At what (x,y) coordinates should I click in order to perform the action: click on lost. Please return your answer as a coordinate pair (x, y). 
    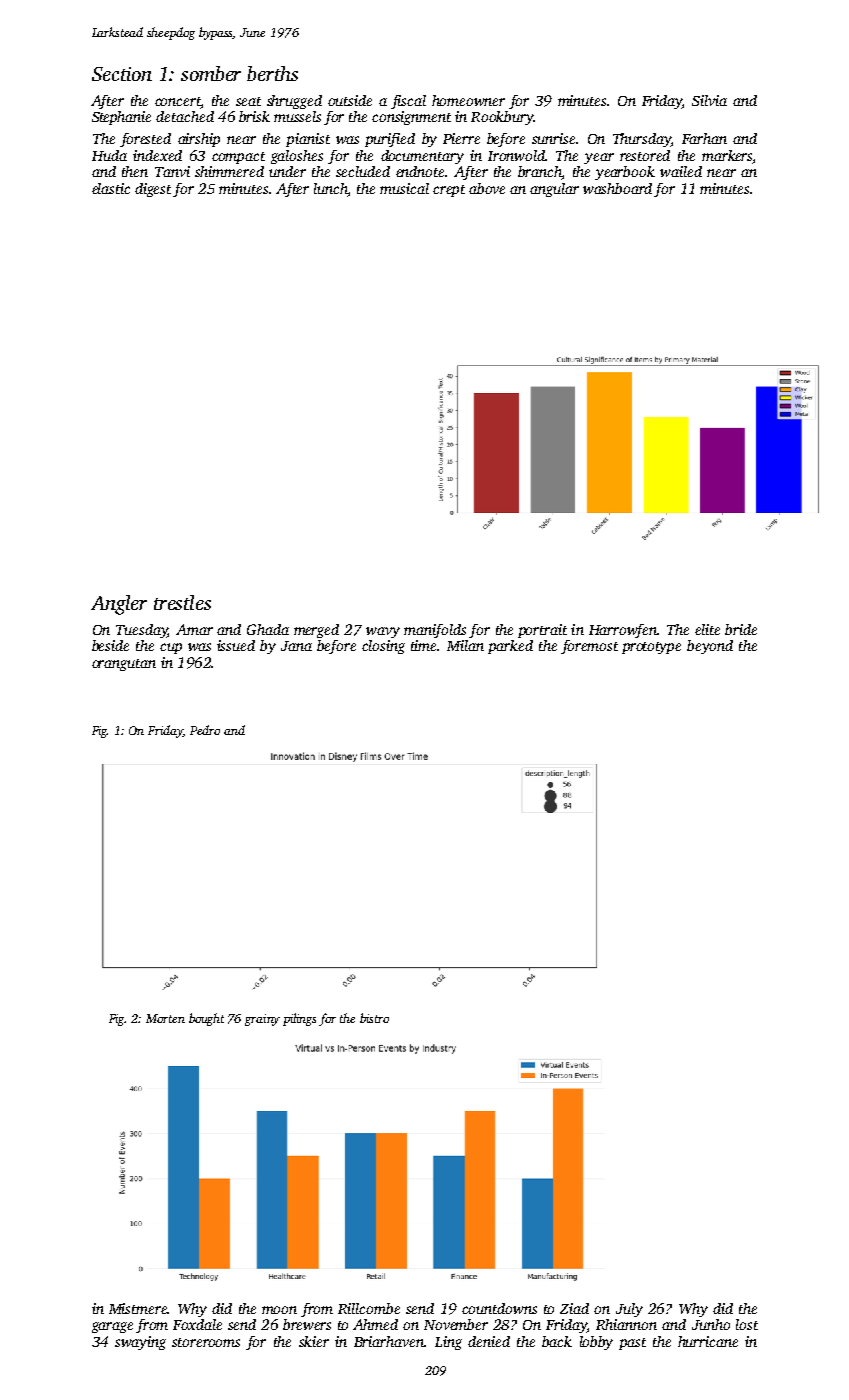
    Looking at the image, I should click on (747, 1324).
